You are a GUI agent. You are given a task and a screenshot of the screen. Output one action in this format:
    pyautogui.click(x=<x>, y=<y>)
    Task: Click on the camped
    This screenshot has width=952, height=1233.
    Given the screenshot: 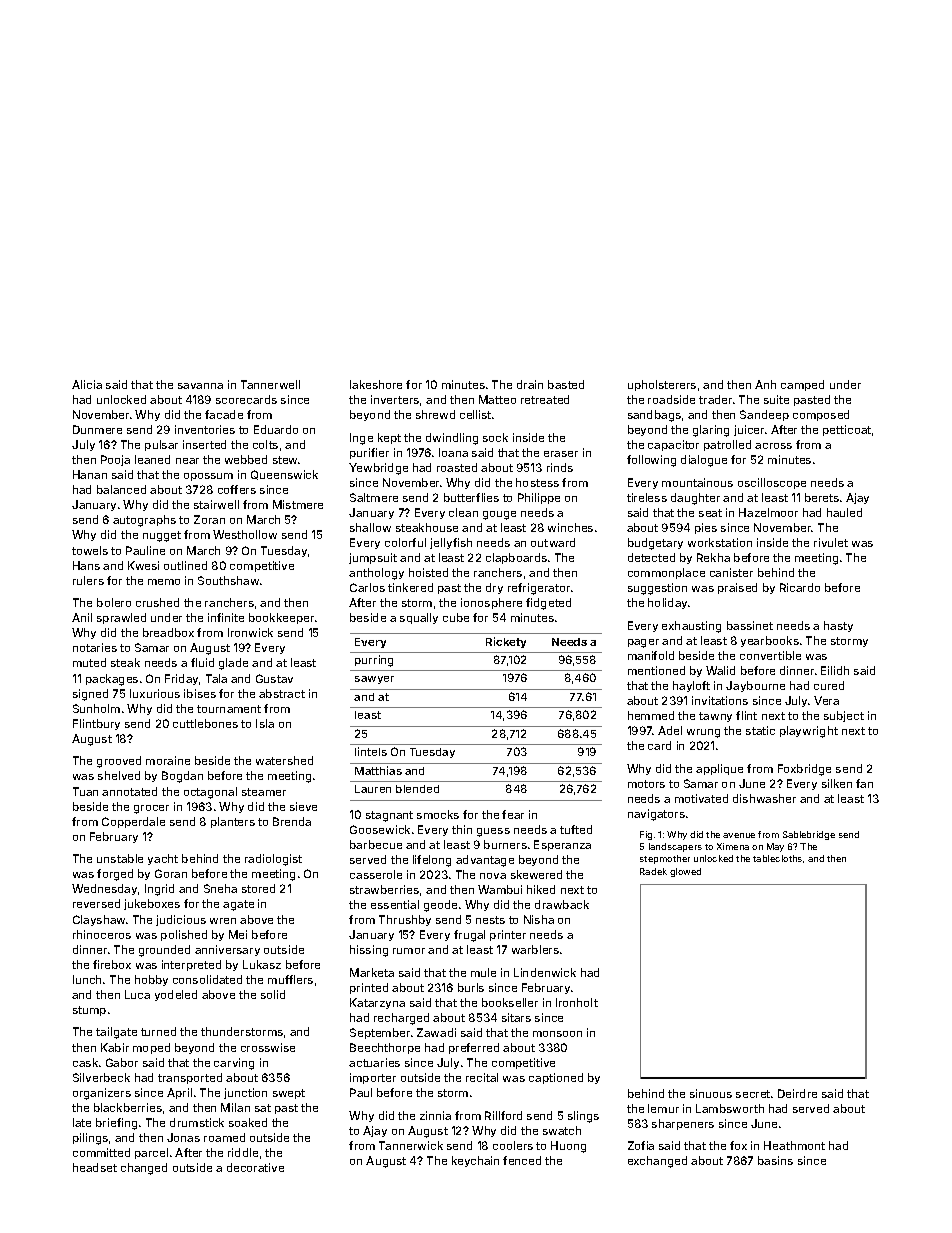 What is the action you would take?
    pyautogui.click(x=802, y=385)
